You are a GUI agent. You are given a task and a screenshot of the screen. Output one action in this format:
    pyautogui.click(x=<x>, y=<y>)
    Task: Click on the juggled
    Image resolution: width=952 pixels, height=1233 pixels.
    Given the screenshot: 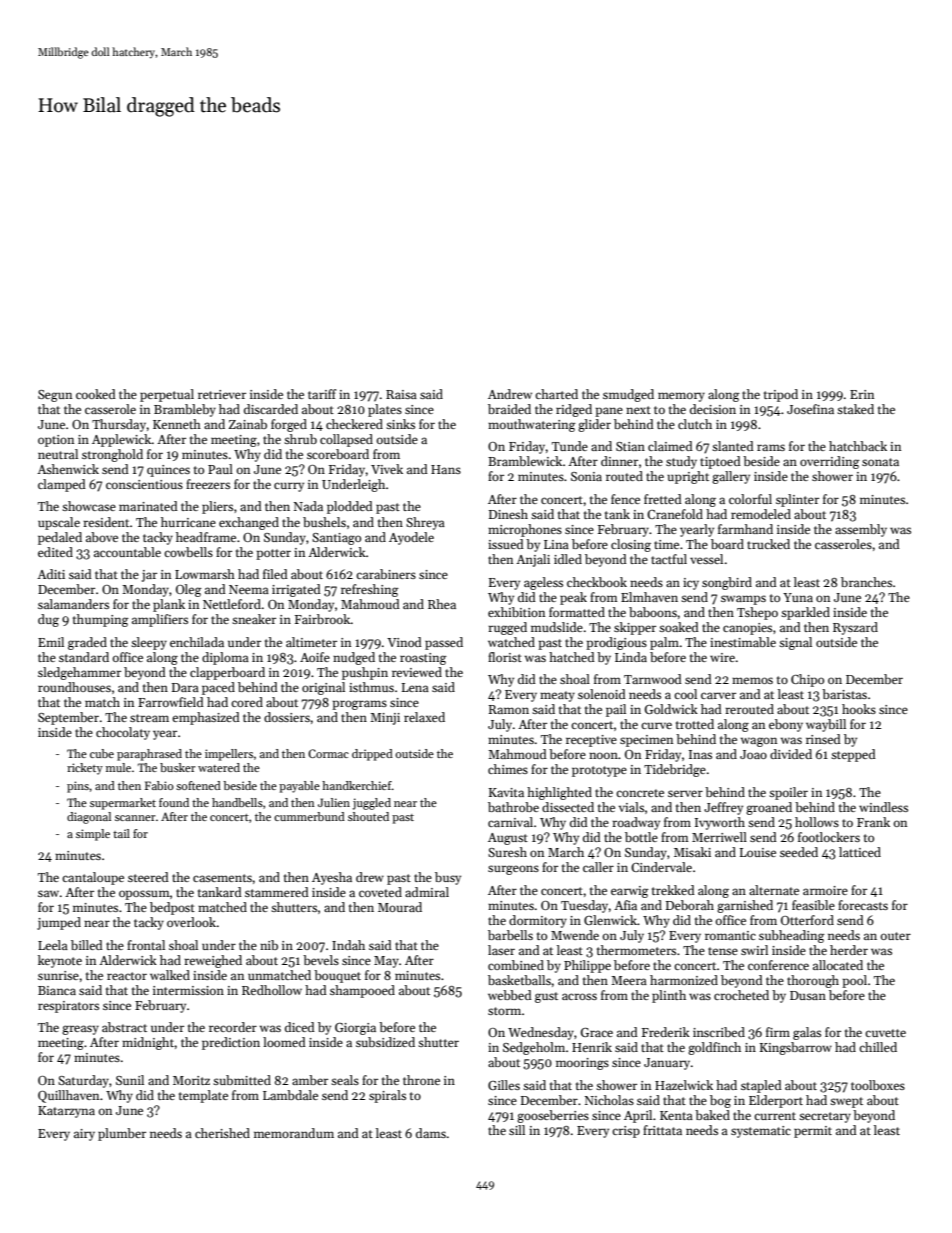 What is the action you would take?
    pyautogui.click(x=371, y=804)
